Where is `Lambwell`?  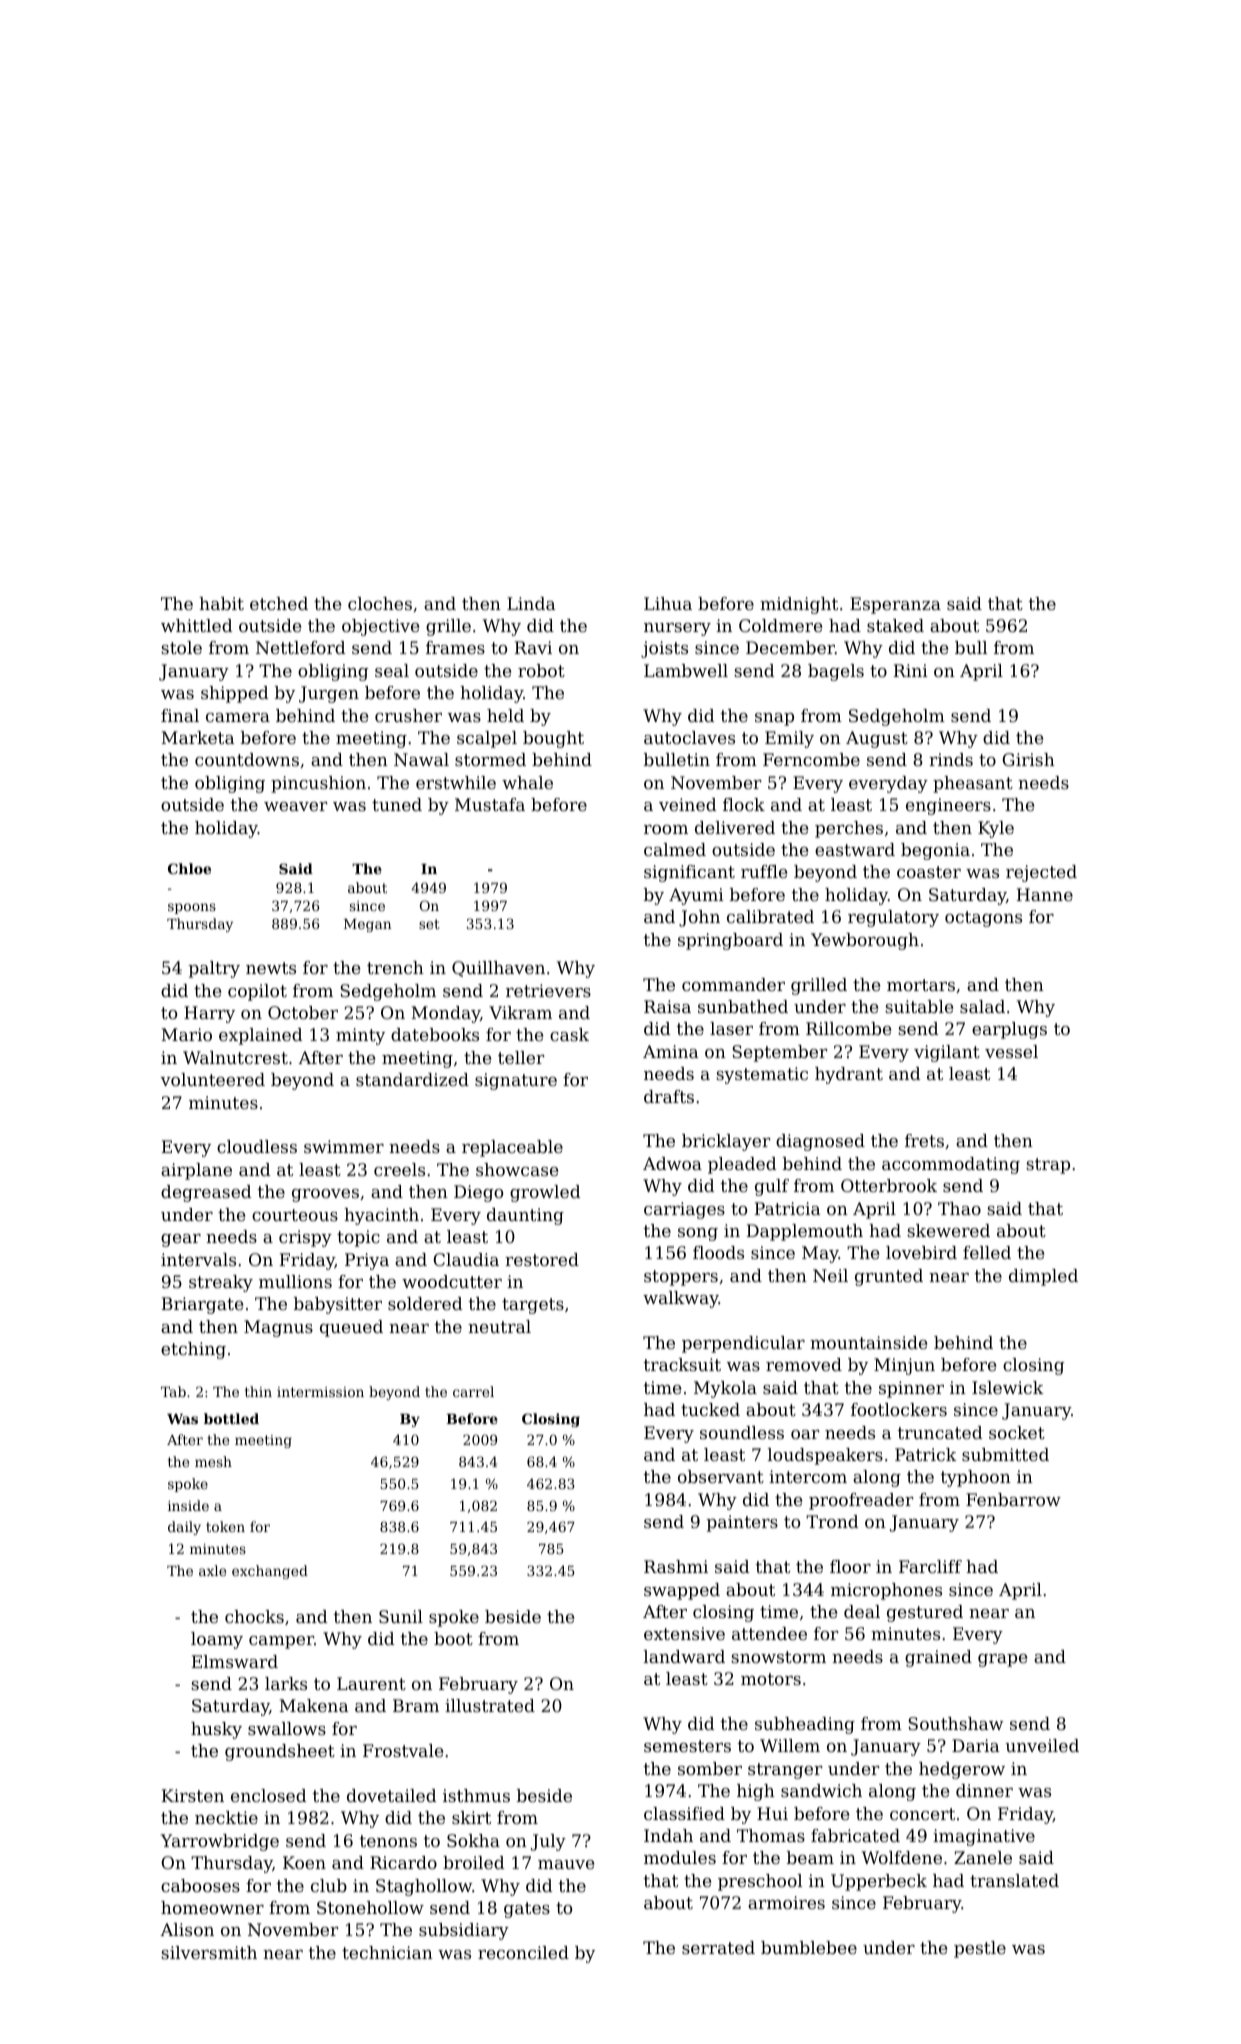
Lambwell is located at coordinates (686, 670).
